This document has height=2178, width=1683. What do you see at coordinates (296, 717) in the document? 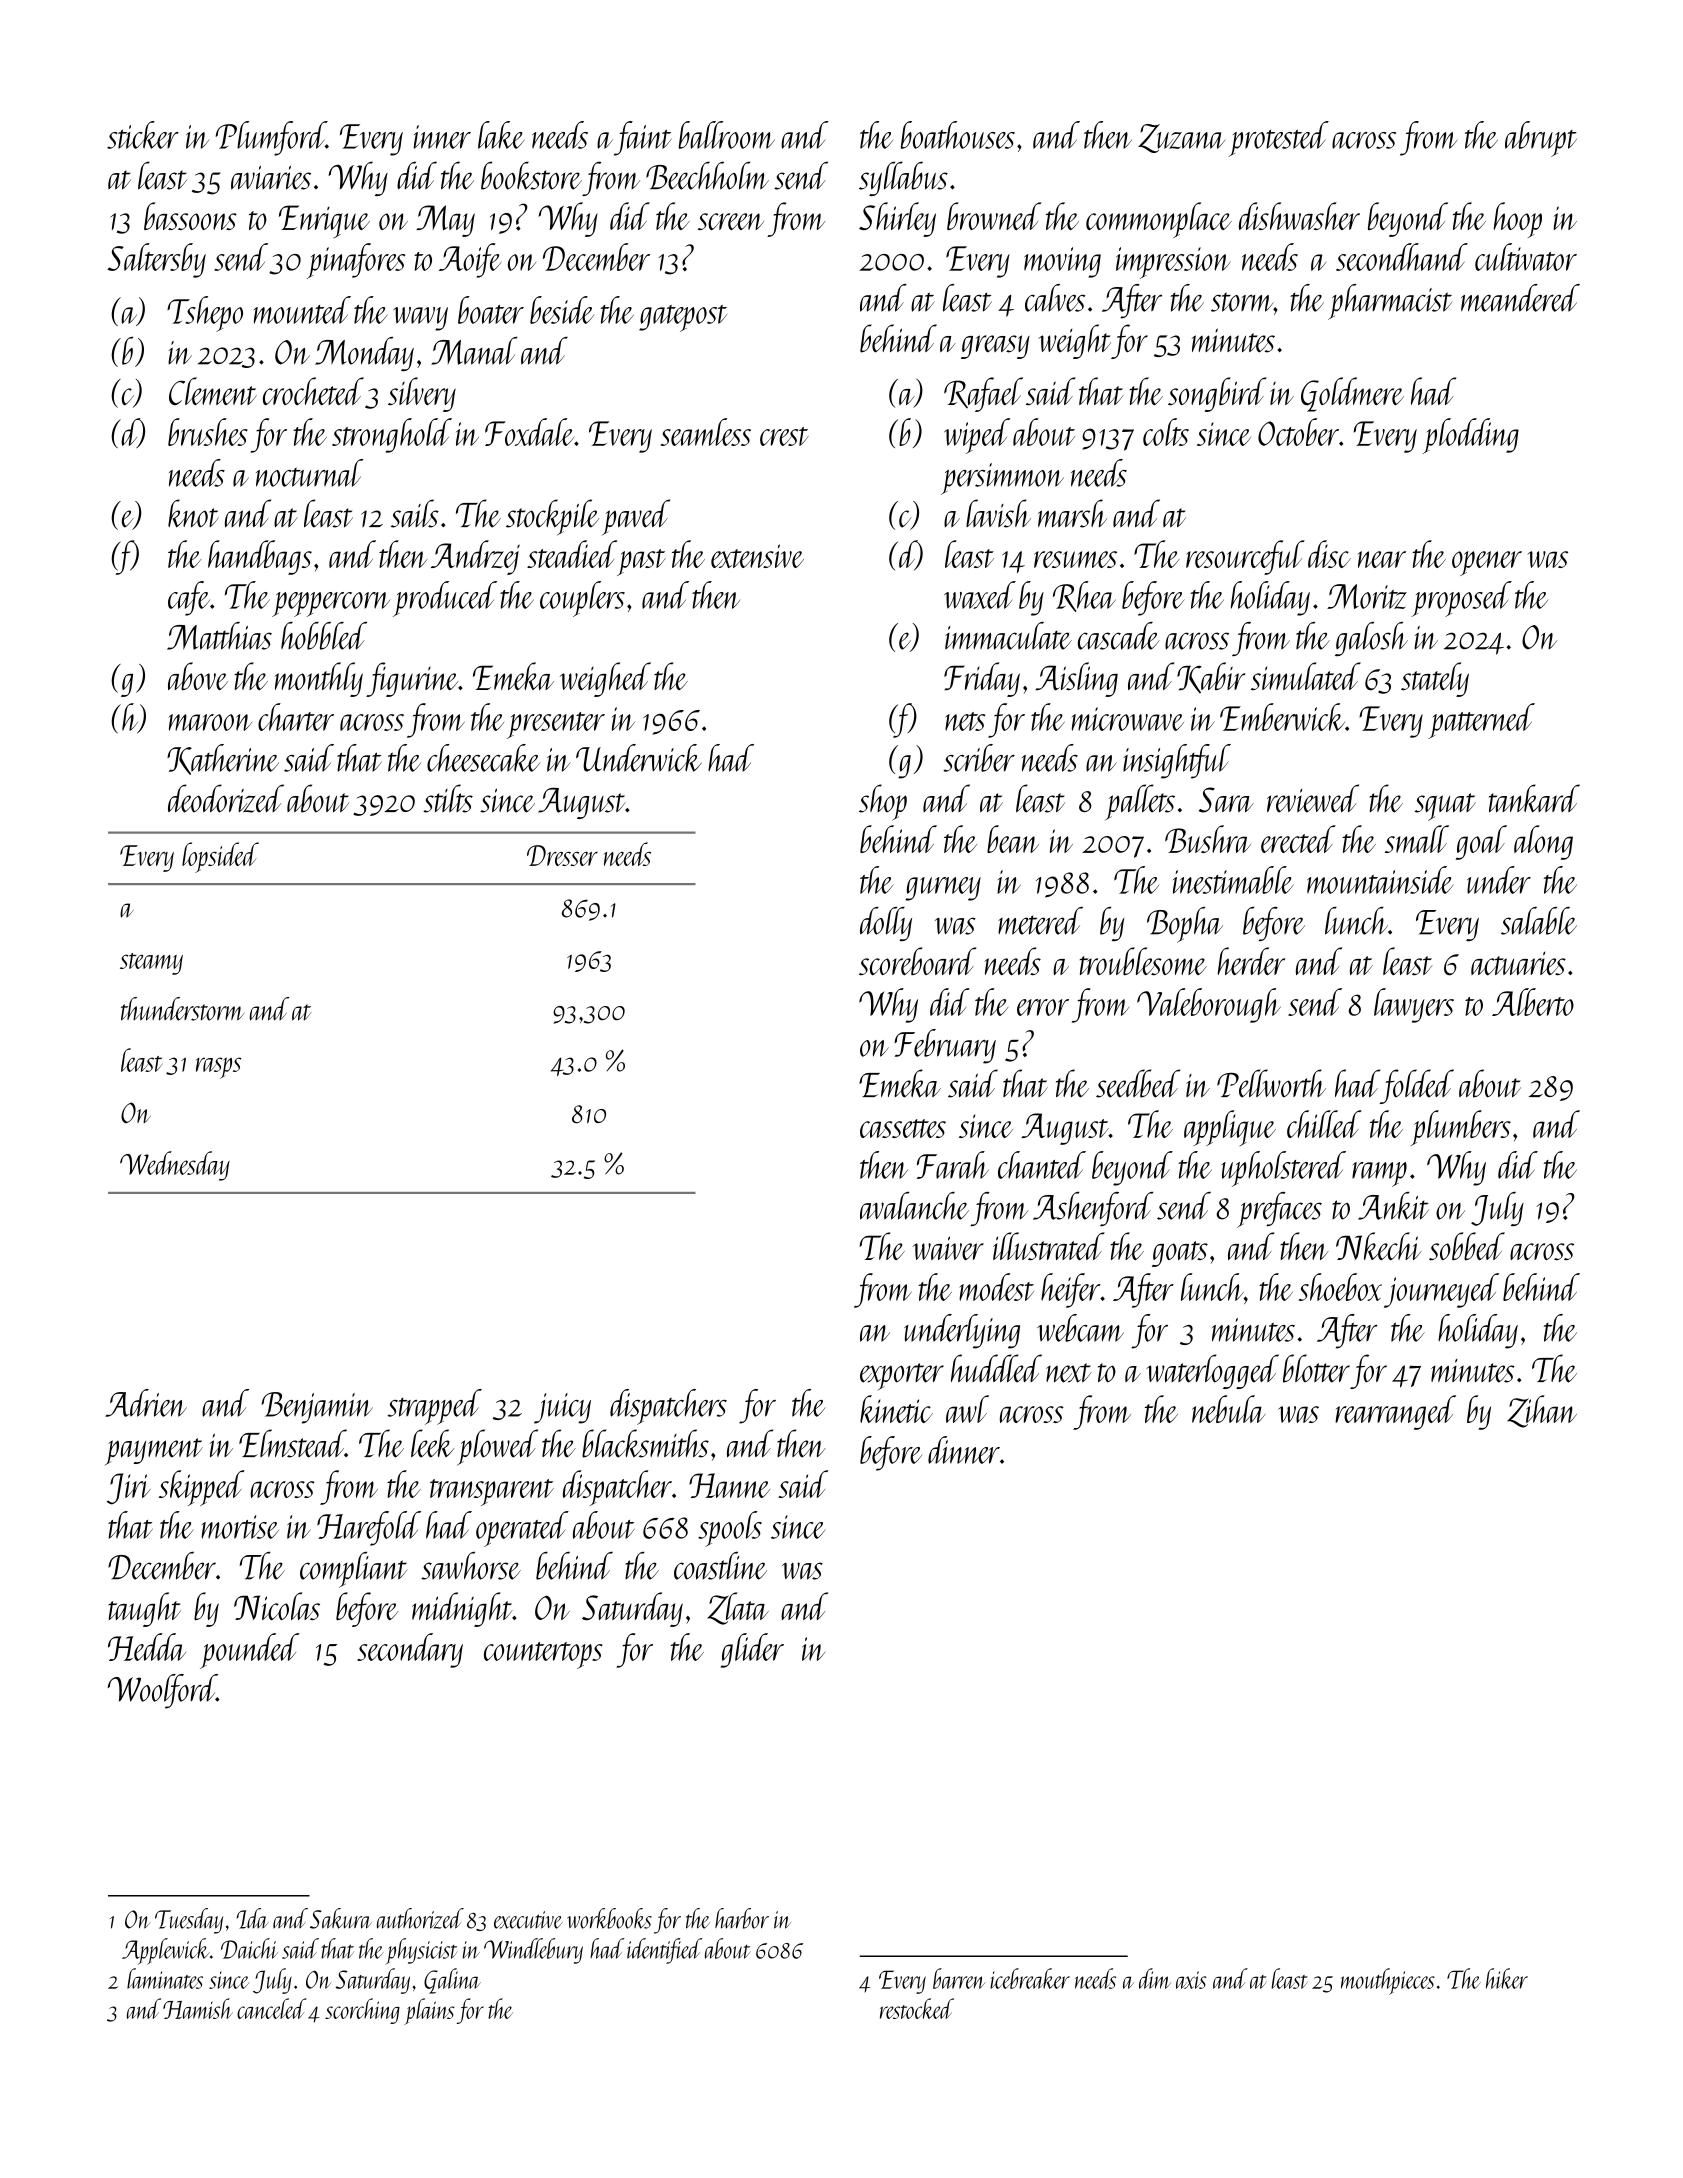
I see `charter` at bounding box center [296, 717].
